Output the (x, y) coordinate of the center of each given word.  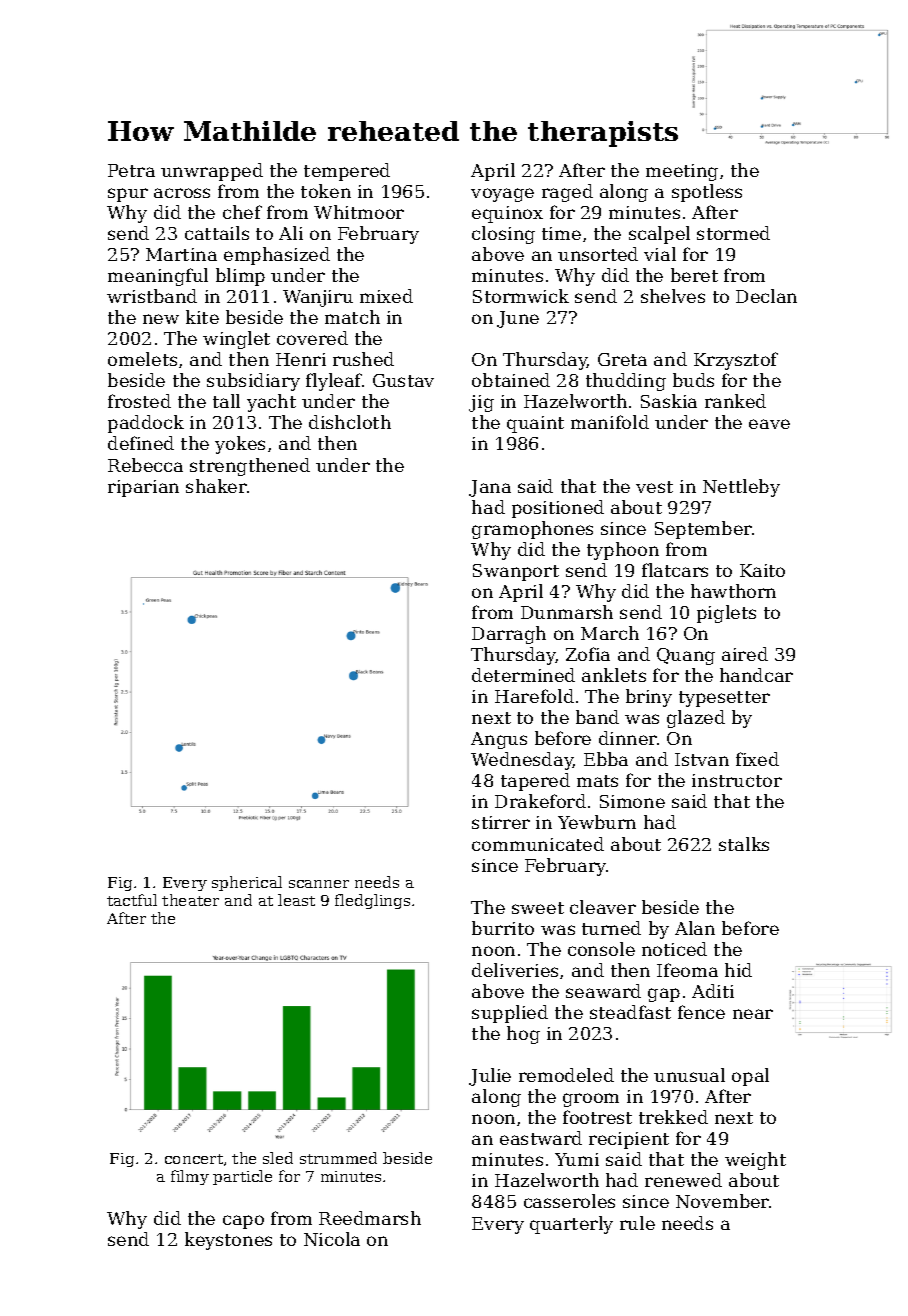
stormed (733, 233)
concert (194, 1159)
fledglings (372, 901)
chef (242, 212)
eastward (541, 1138)
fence (701, 1012)
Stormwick (521, 296)
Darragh (509, 635)
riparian (143, 488)
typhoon (623, 551)
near (753, 1014)
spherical (247, 883)
